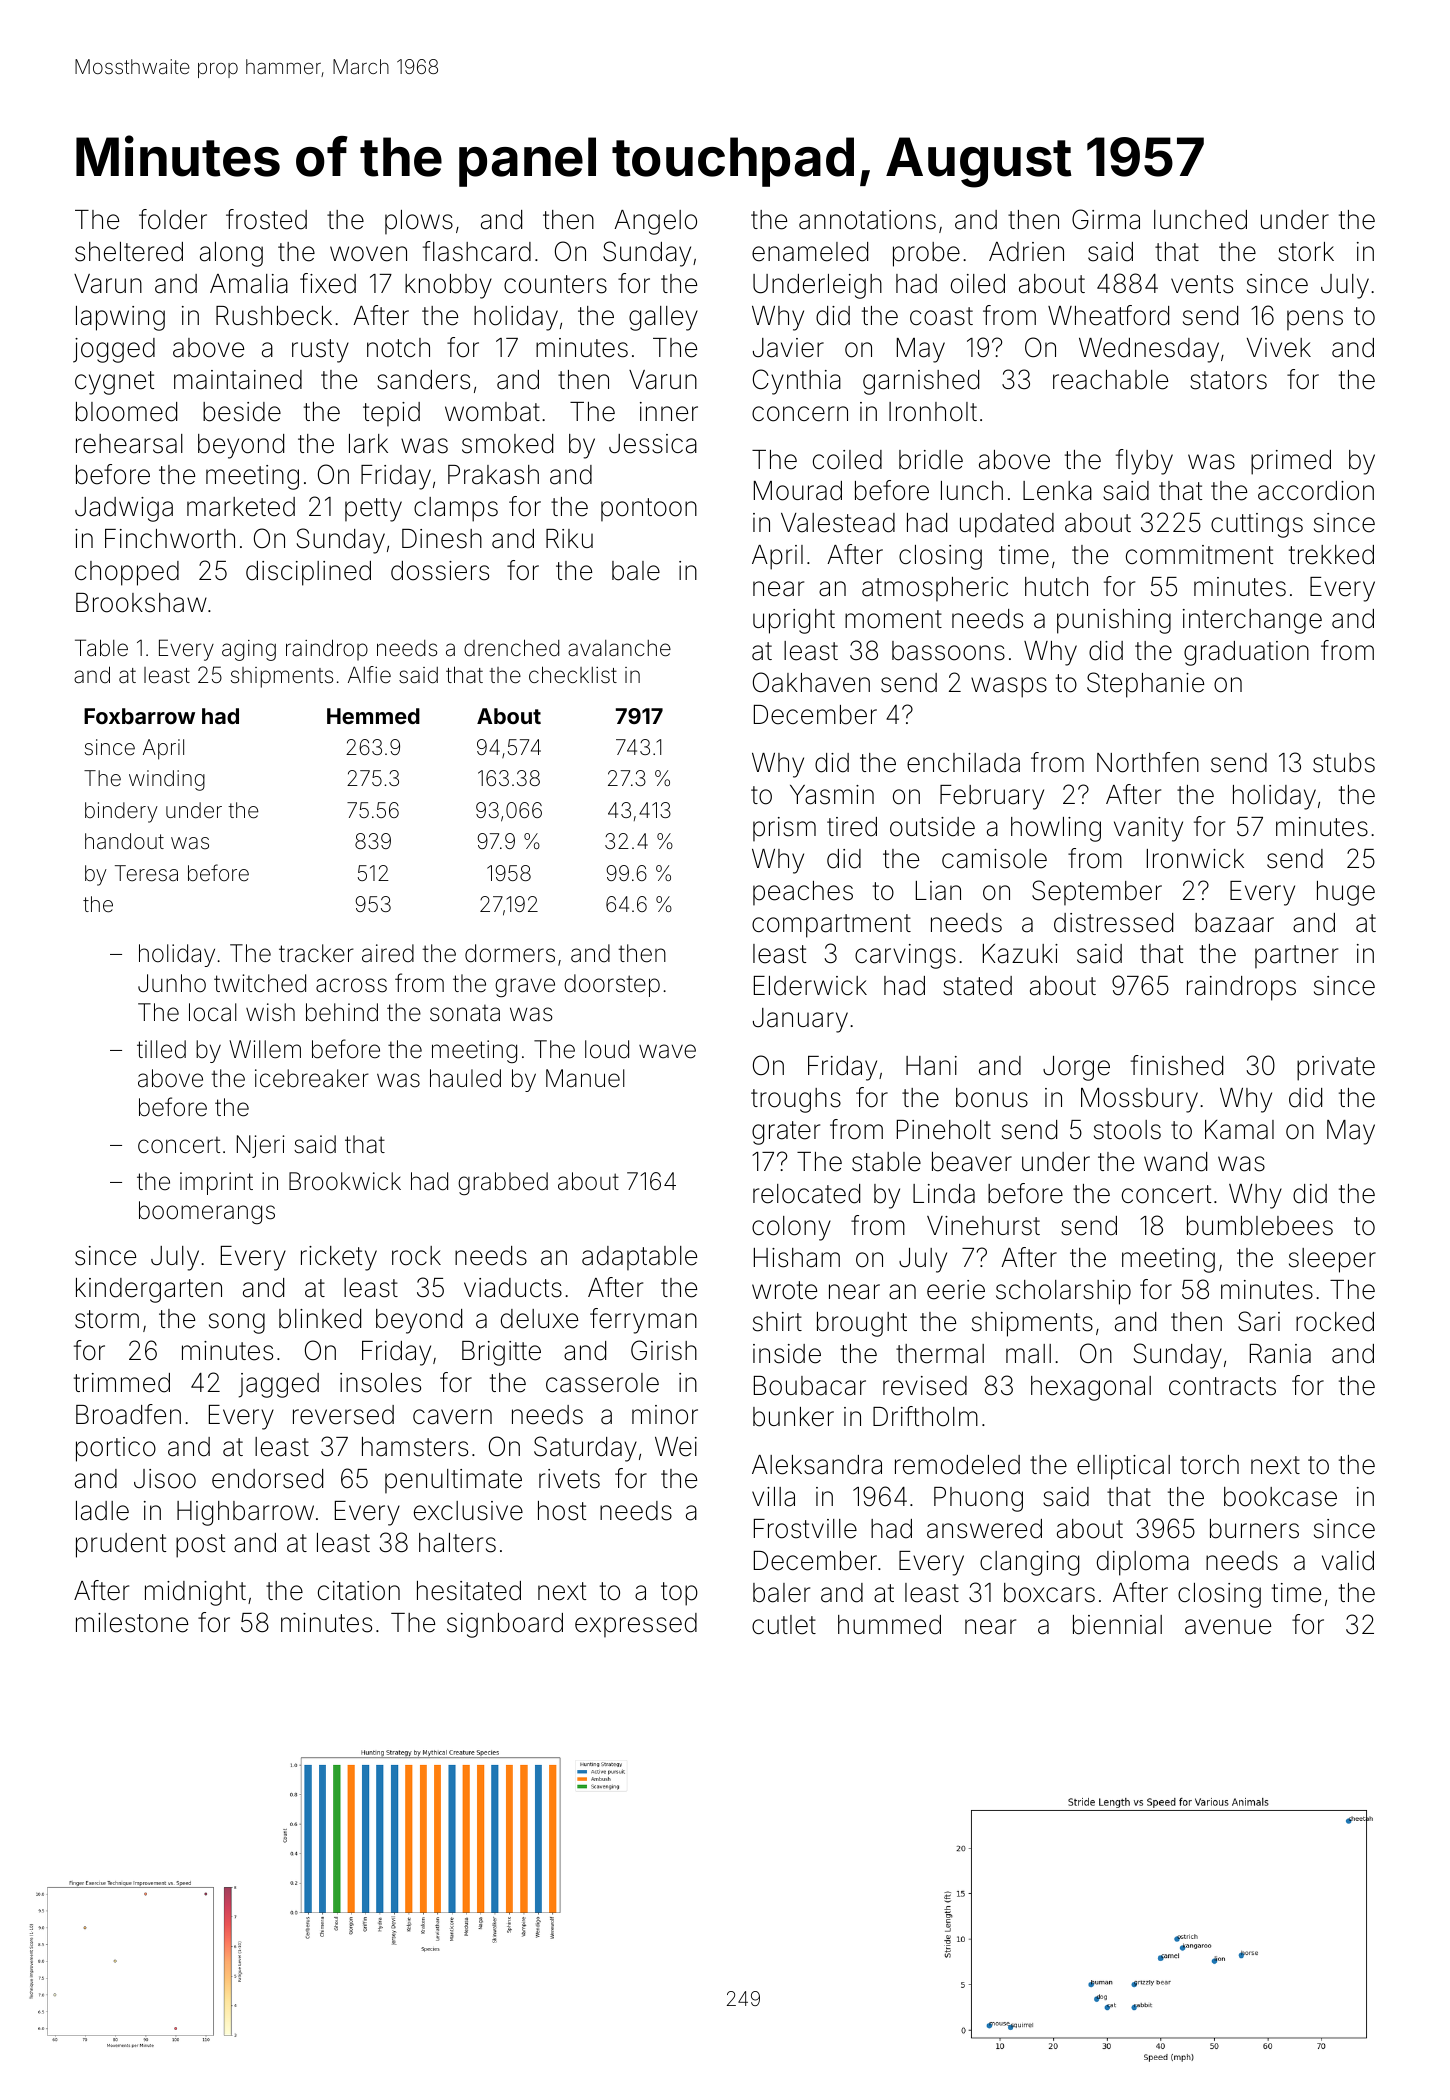 This document has width=1450, height=2100. What do you see at coordinates (1106, 219) in the document?
I see `Girma` at bounding box center [1106, 219].
